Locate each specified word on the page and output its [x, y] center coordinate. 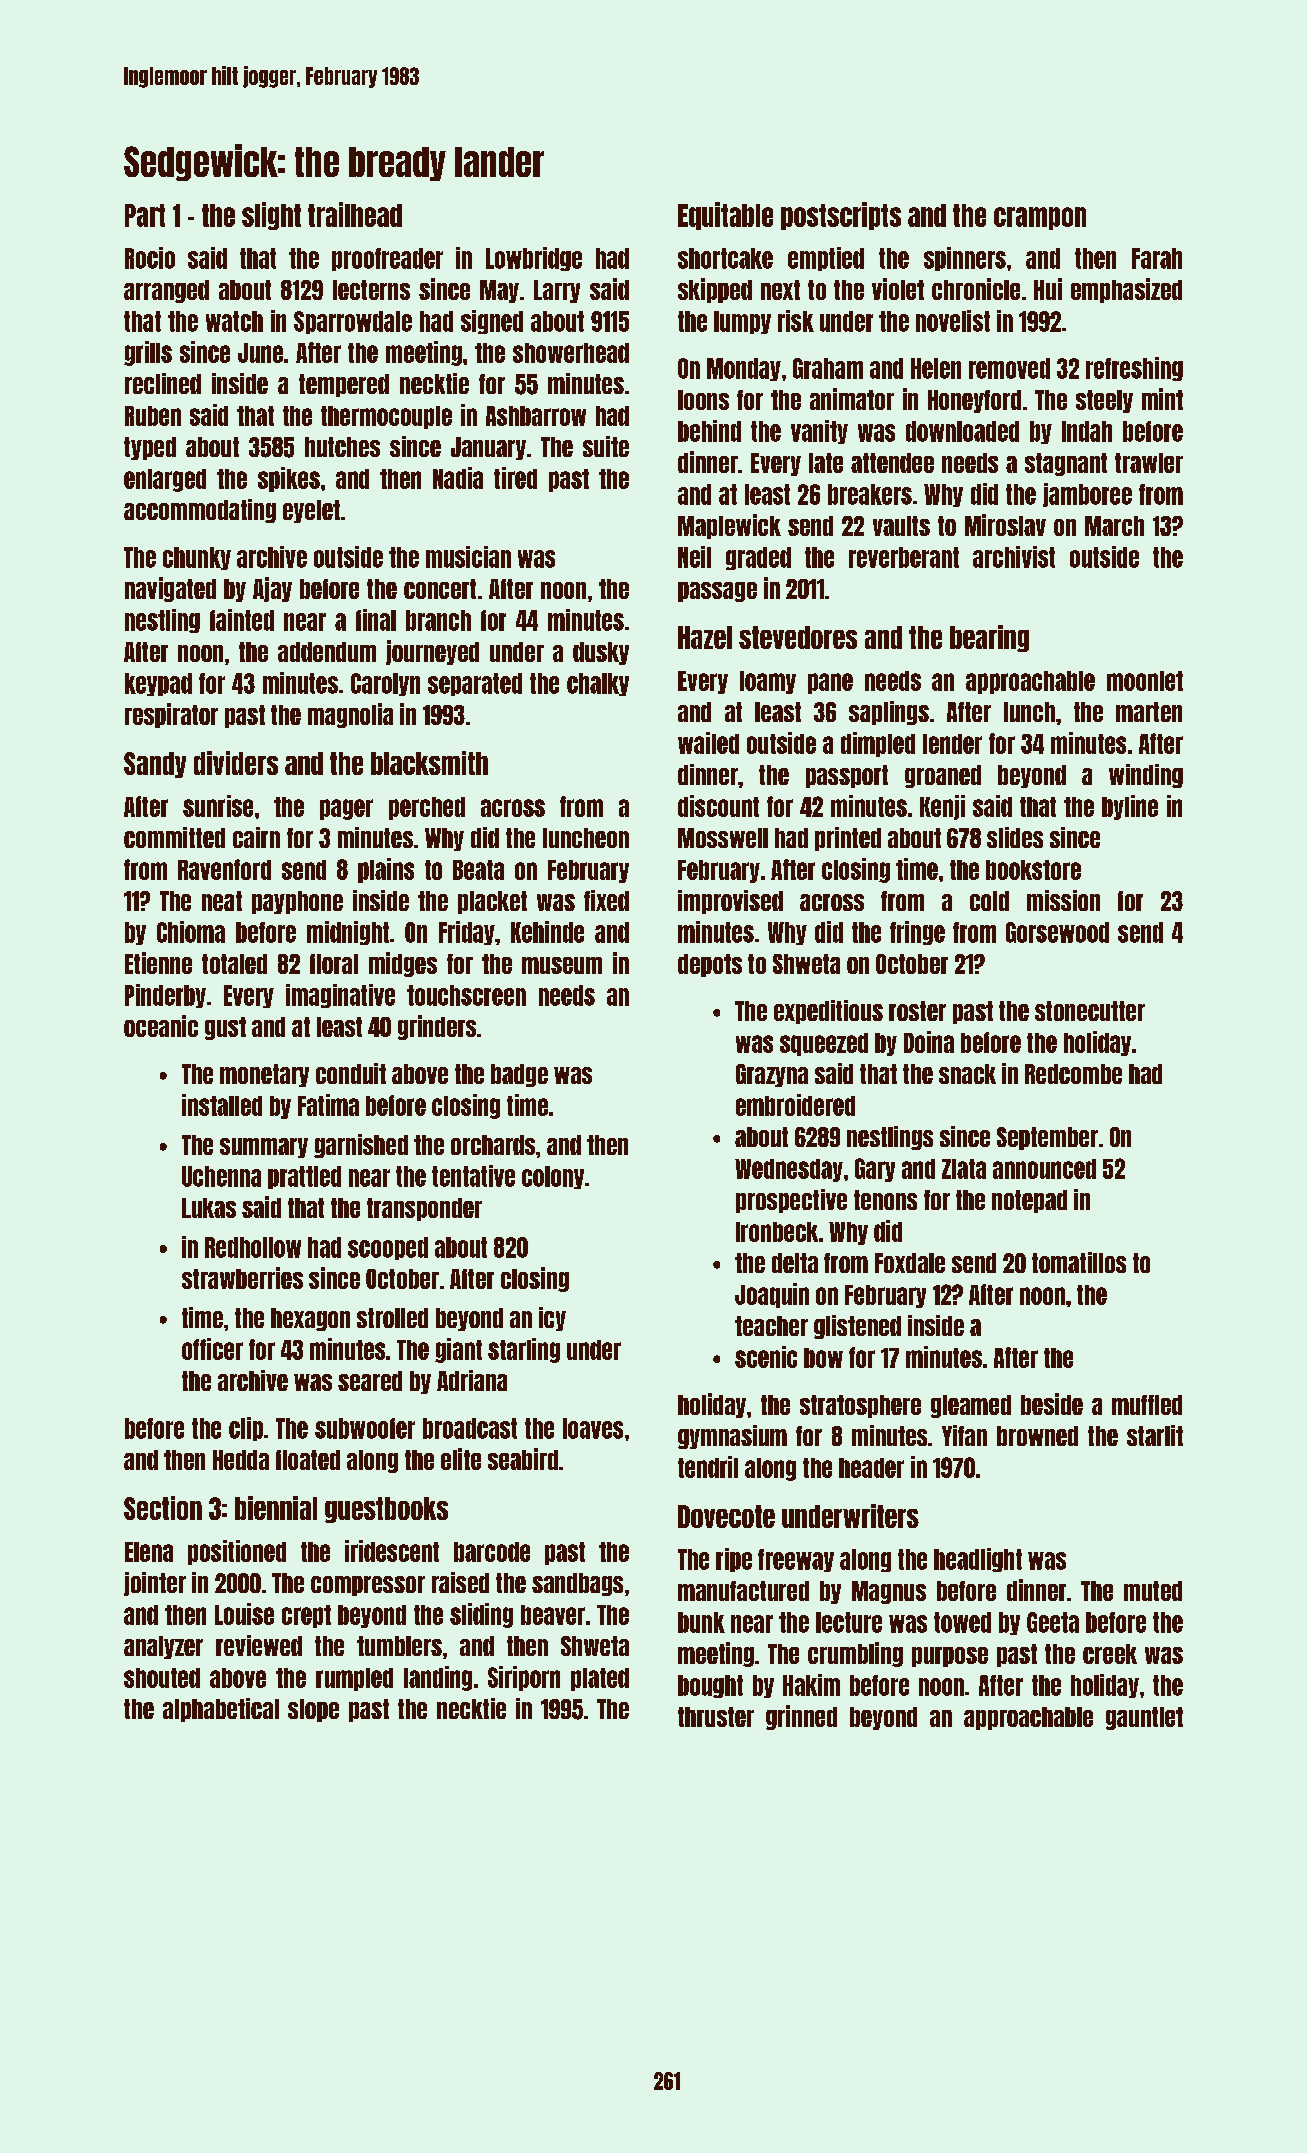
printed [848, 839]
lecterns [371, 290]
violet [898, 289]
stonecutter [1090, 1011]
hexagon [310, 1319]
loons [703, 400]
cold [989, 901]
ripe [734, 1560]
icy [552, 1319]
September [1047, 1138]
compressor [368, 1586]
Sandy [155, 765]
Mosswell [723, 838]
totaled [234, 964]
